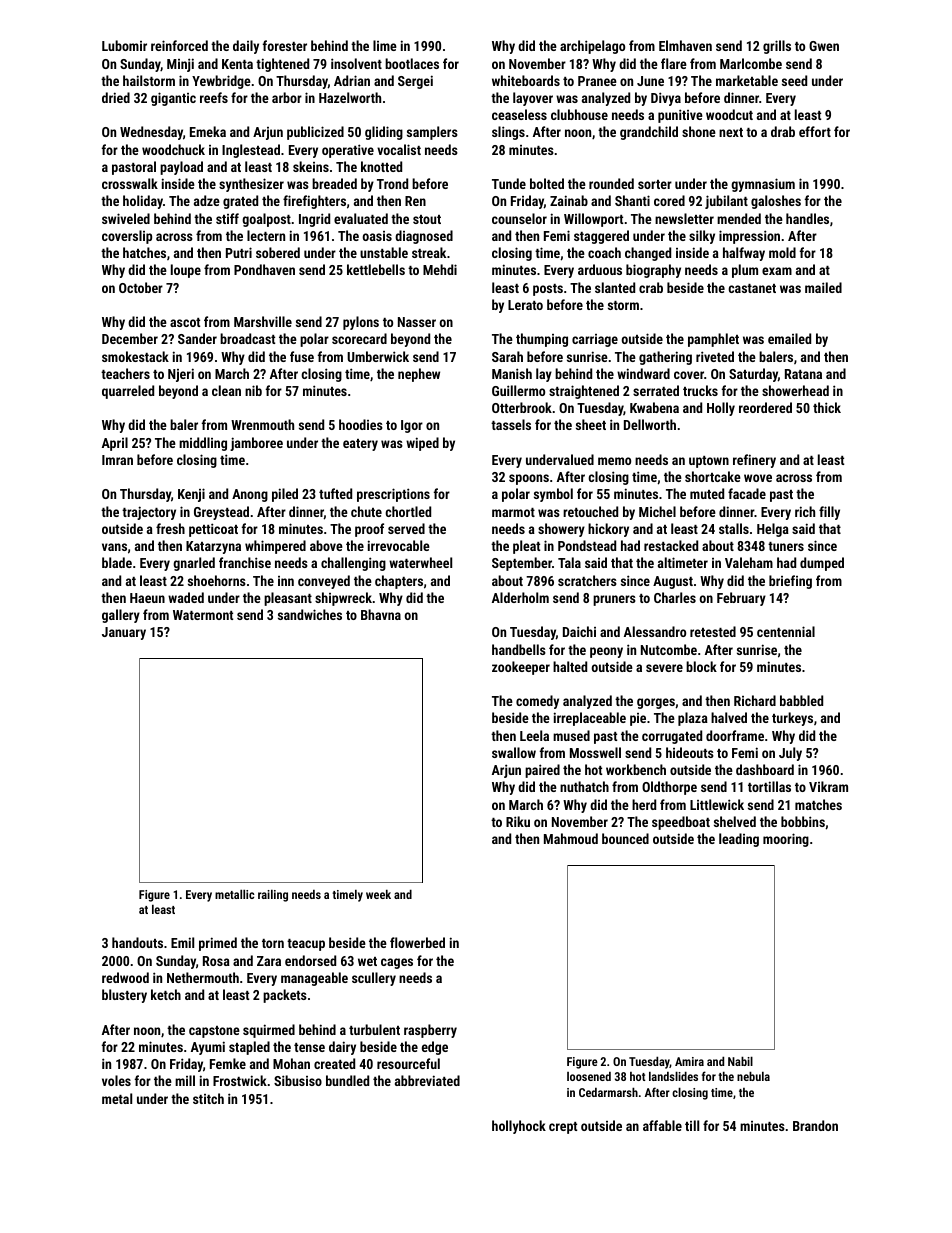 The width and height of the screenshot is (952, 1233). I want to click on Kenji, so click(191, 495).
